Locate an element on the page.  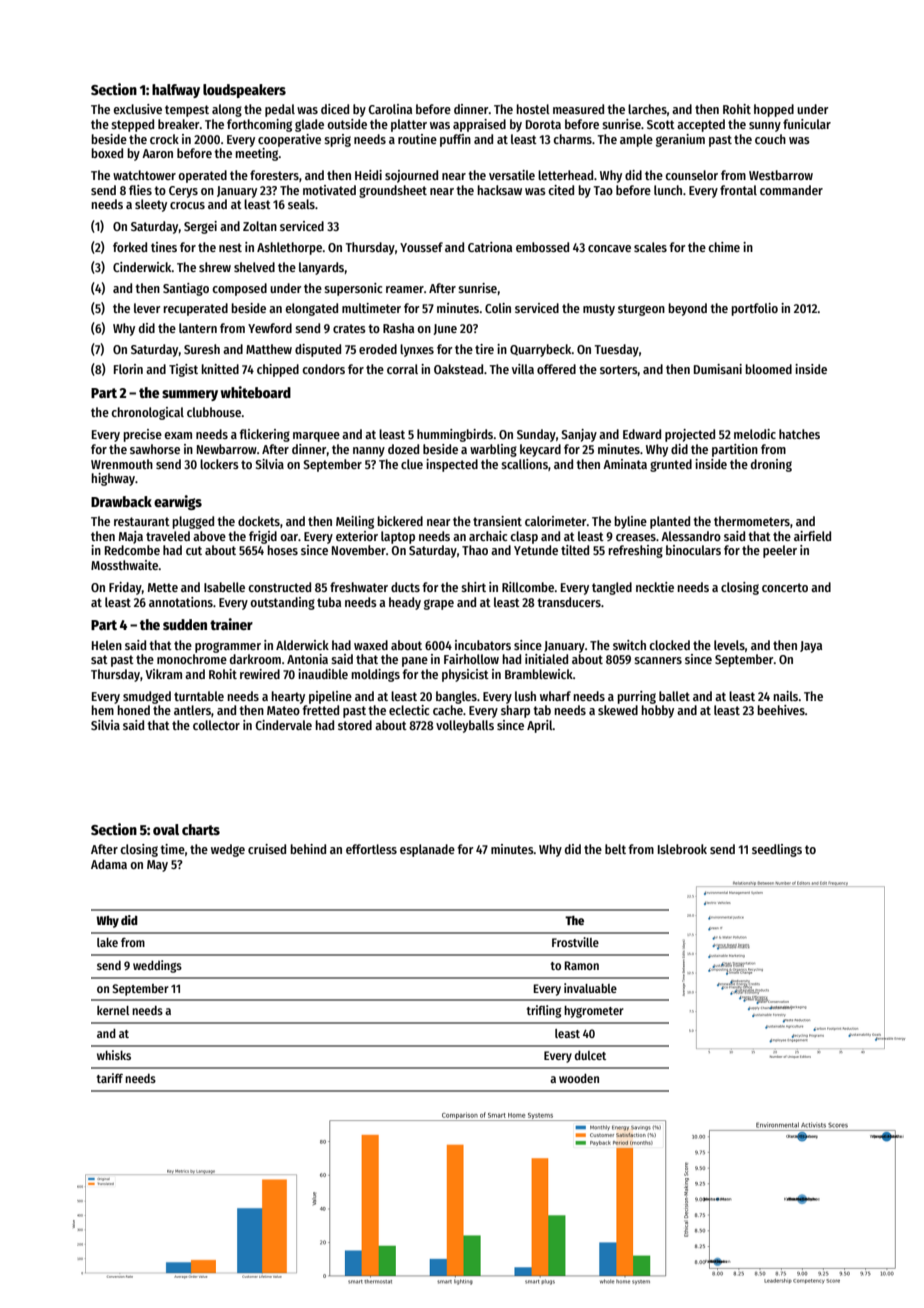
heady is located at coordinates (405, 603).
